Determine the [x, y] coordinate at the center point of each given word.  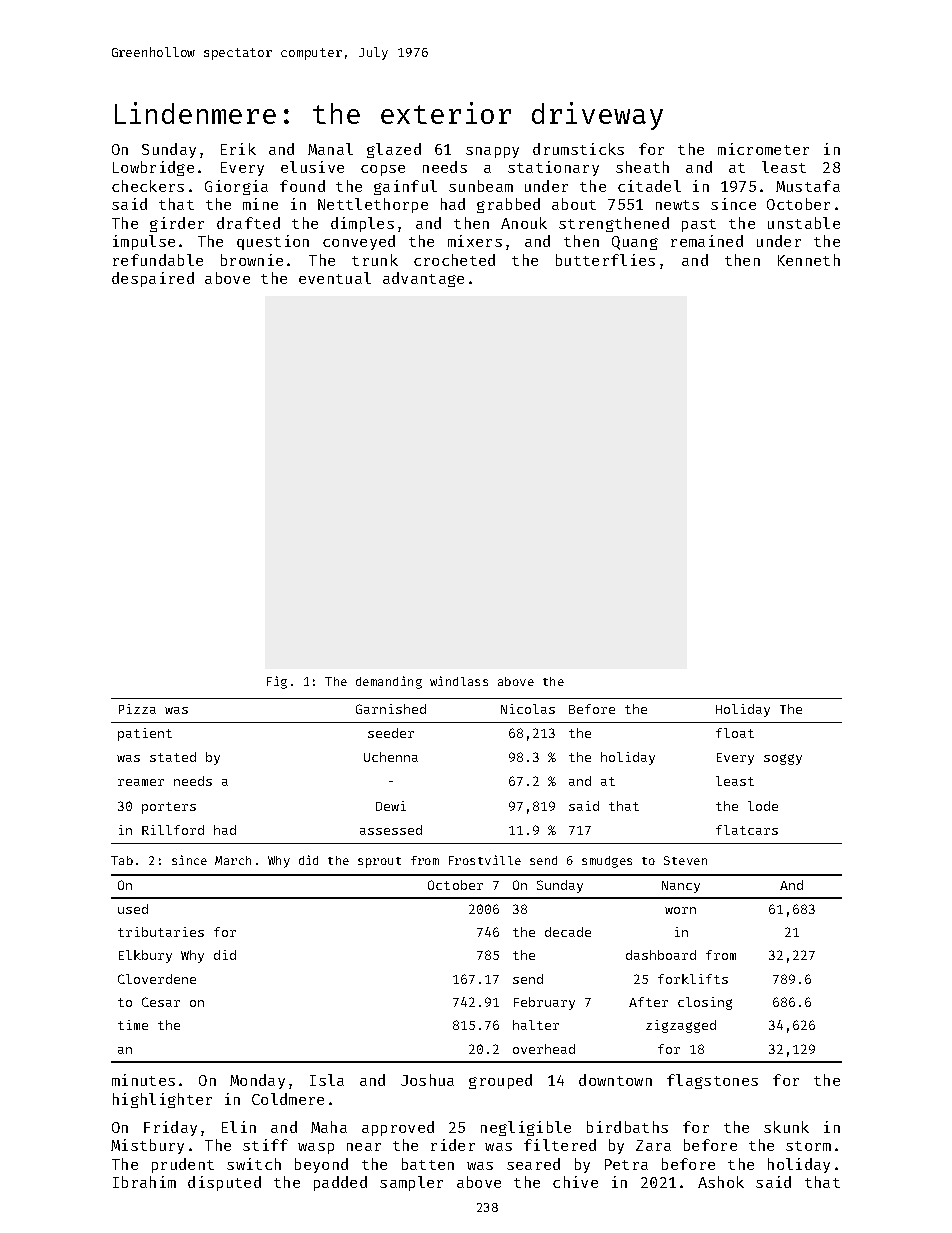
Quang [635, 243]
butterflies [605, 260]
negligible [526, 1128]
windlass [459, 681]
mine [260, 204]
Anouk [524, 223]
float [735, 733]
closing [705, 1003]
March [233, 860]
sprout [379, 862]
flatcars [747, 830]
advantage [423, 279]
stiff [265, 1145]
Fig [277, 682]
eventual [335, 278]
